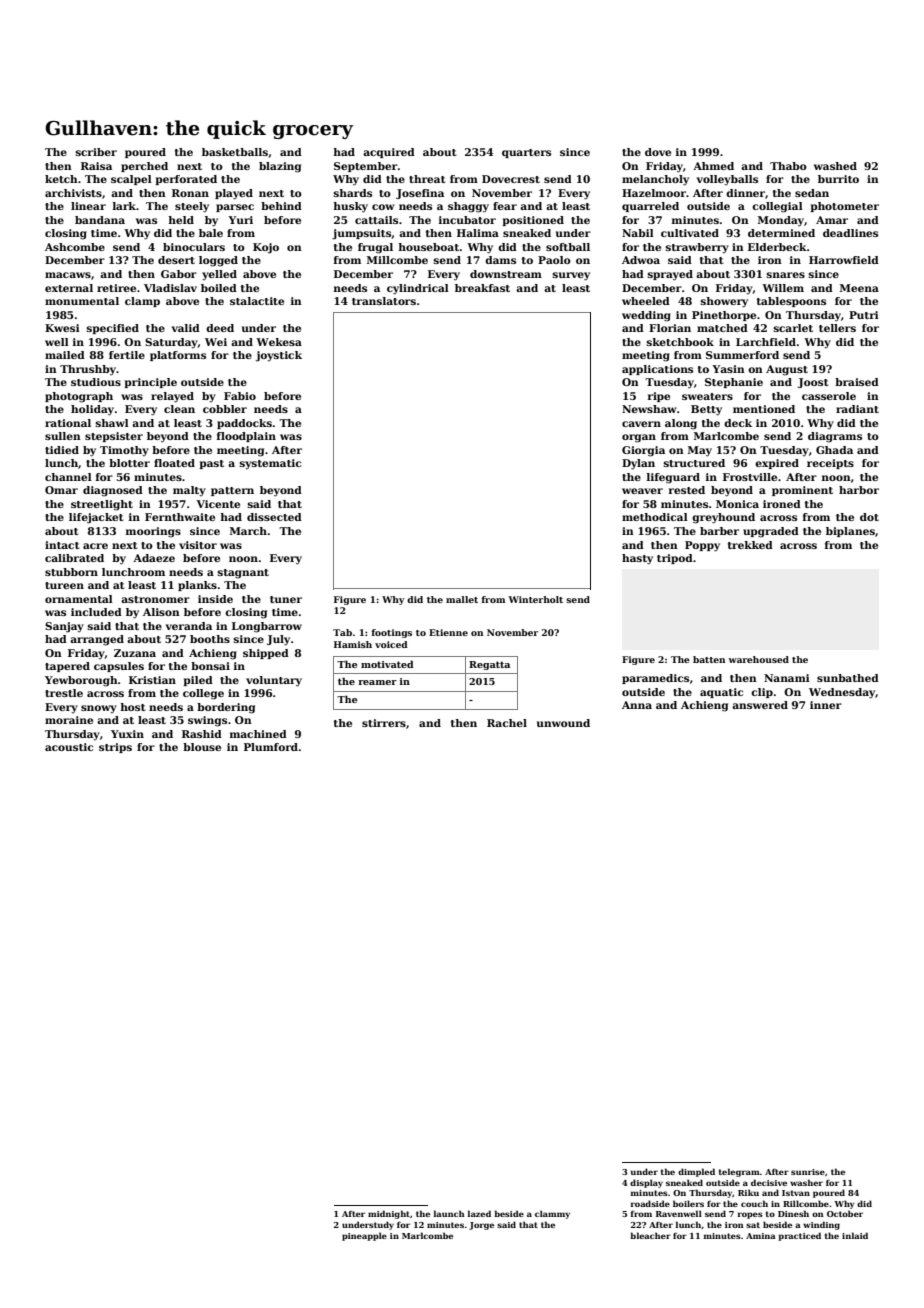 This page has width=924, height=1308. I want to click on launch, so click(449, 1213).
